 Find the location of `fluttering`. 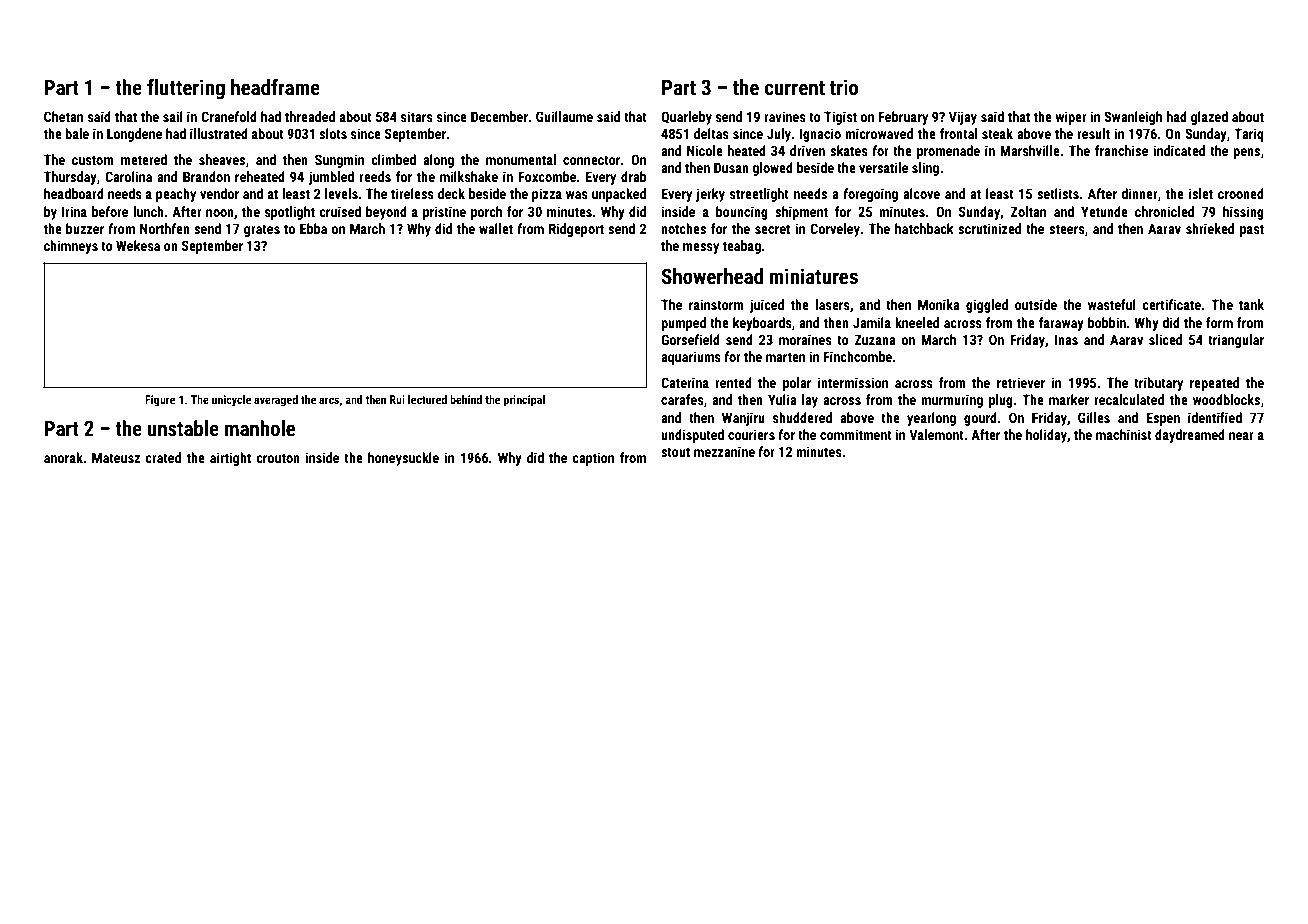

fluttering is located at coordinates (186, 89).
